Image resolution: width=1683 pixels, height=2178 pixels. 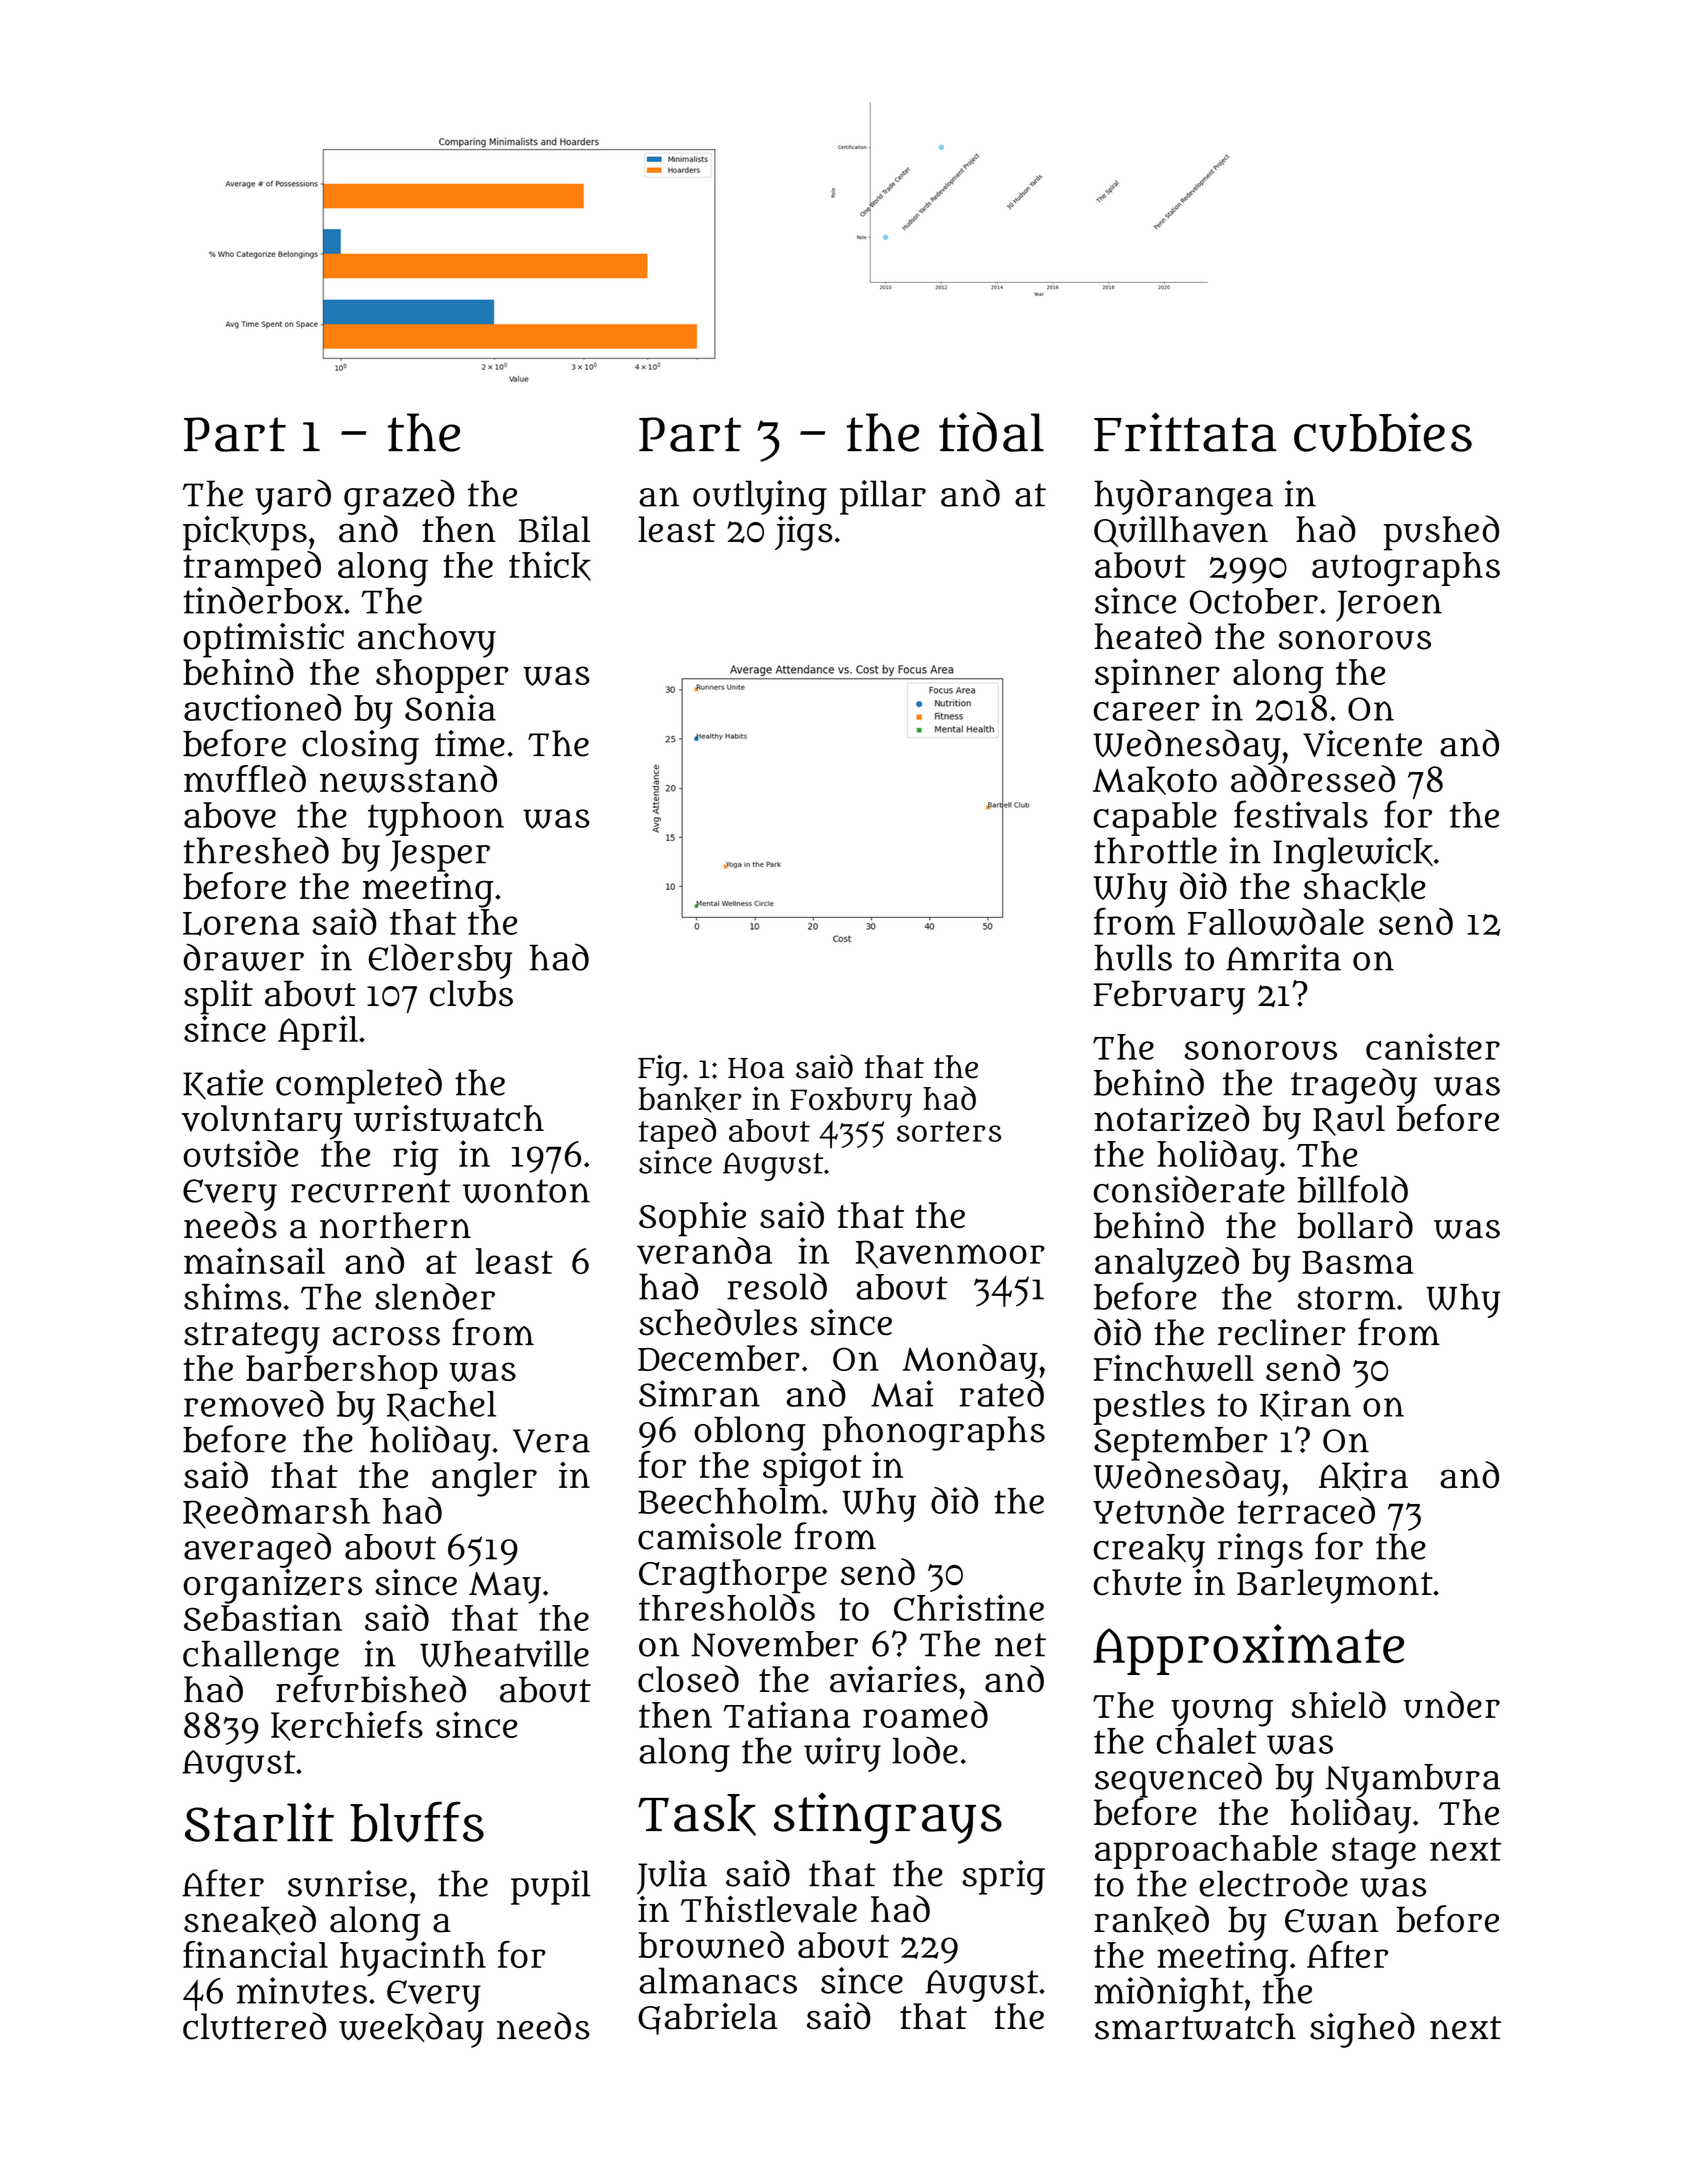 I want to click on Frittata, so click(x=1185, y=432).
